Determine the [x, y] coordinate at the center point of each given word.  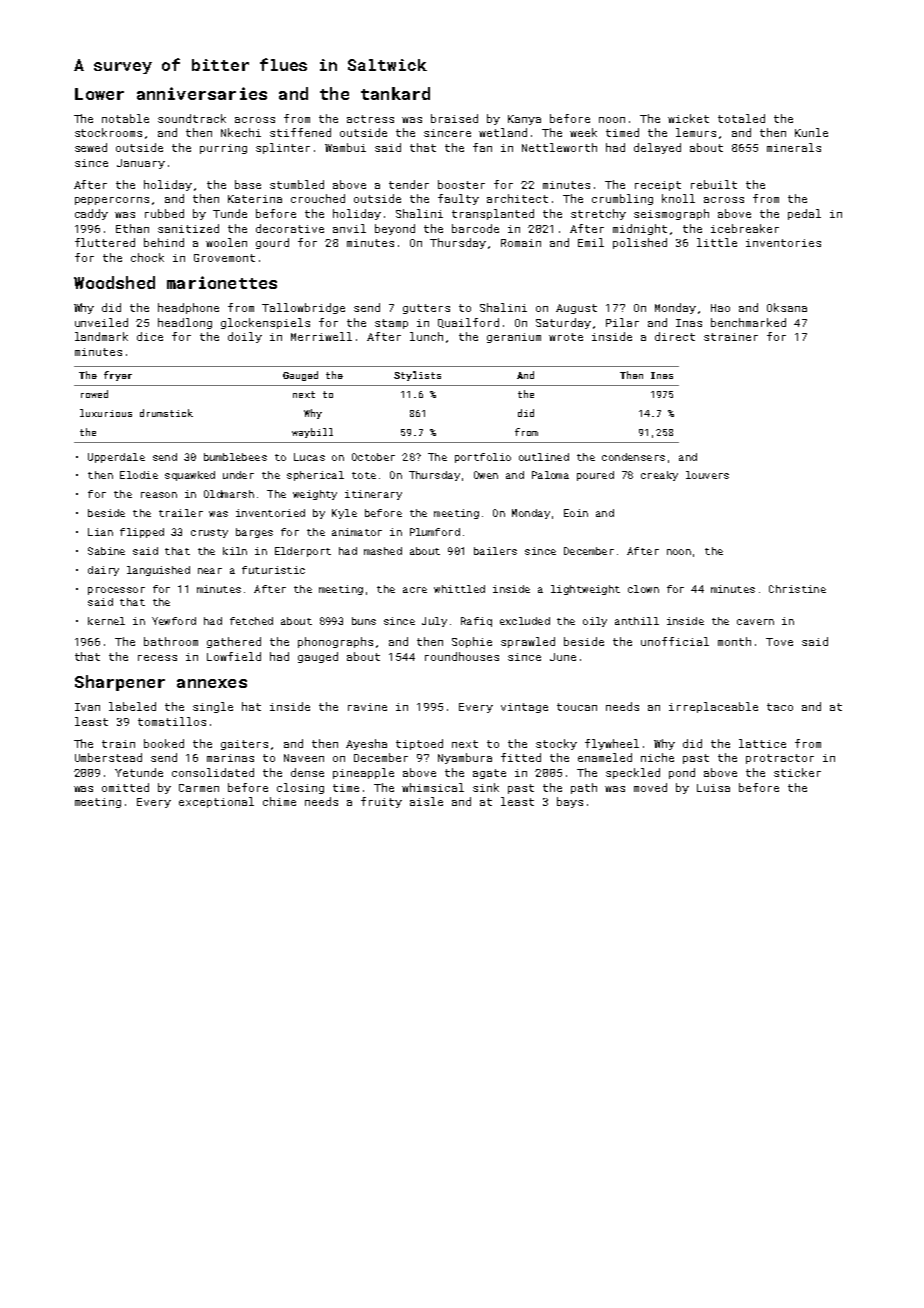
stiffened [300, 132]
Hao [720, 308]
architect [517, 198]
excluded [525, 621]
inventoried [270, 513]
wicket [688, 118]
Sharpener [120, 683]
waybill [312, 433]
